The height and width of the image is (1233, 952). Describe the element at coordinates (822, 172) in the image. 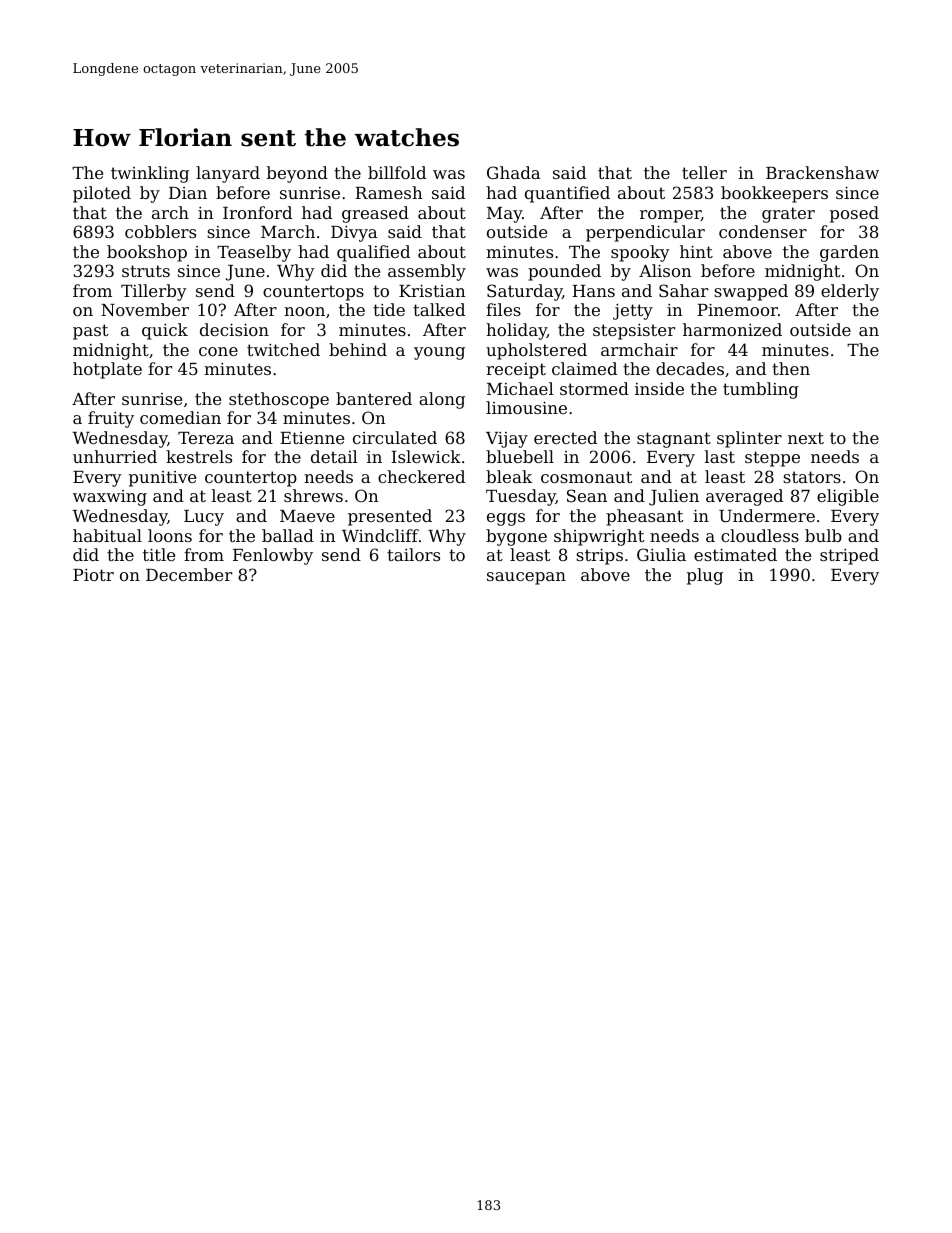

I see `Brackenshaw` at that location.
